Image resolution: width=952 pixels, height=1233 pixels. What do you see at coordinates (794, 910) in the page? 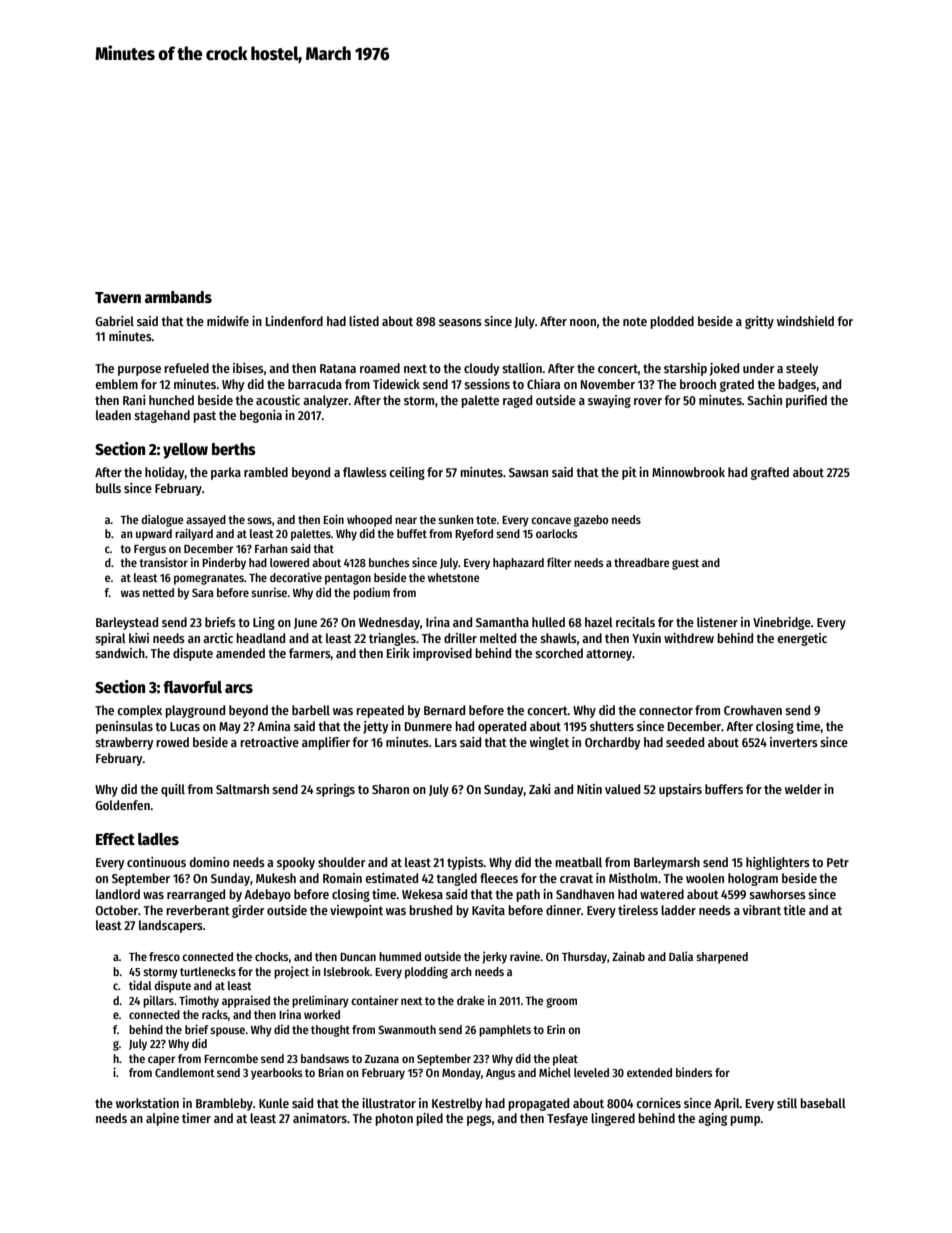
I see `title` at bounding box center [794, 910].
